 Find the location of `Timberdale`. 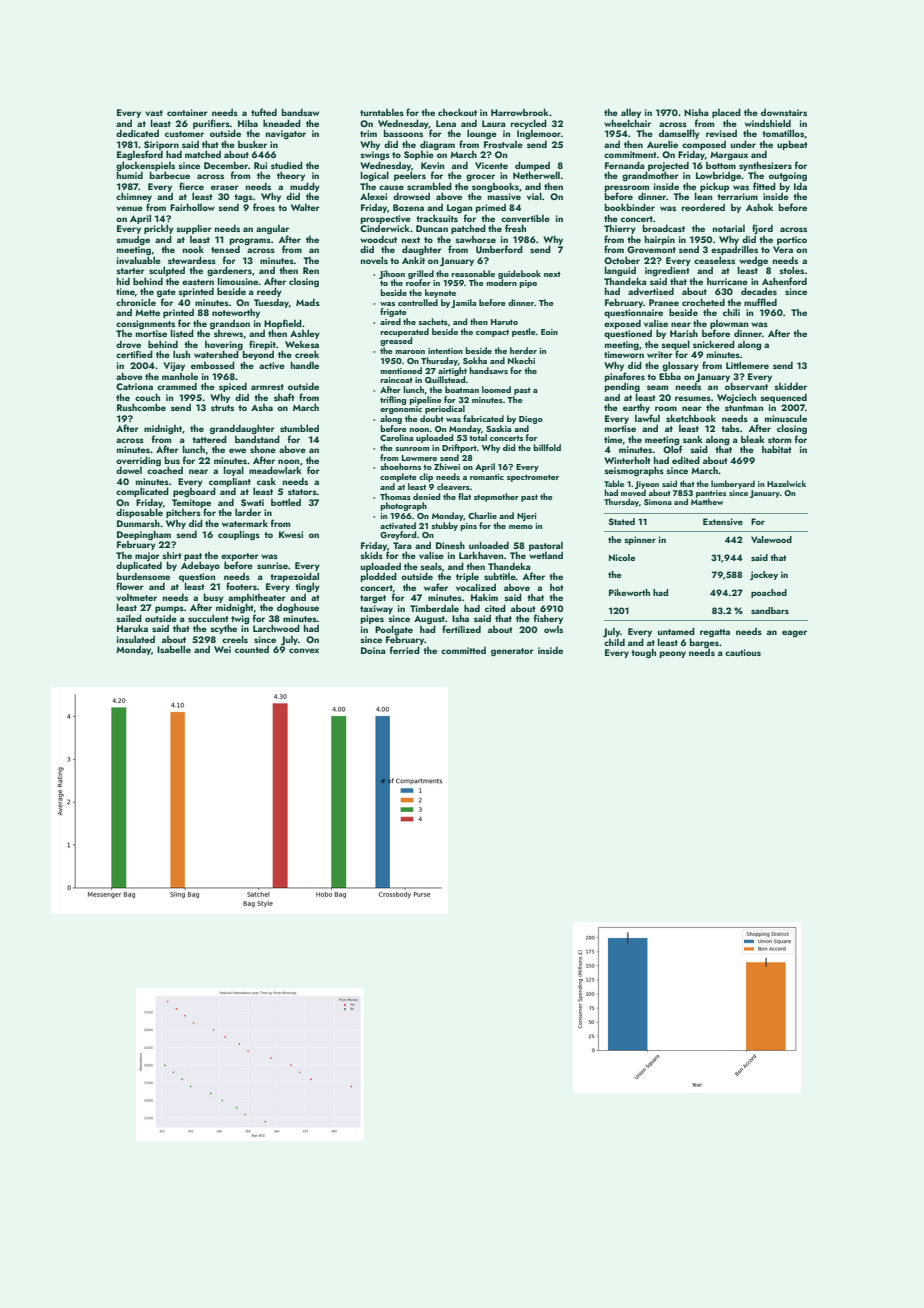

Timberdale is located at coordinates (434, 608).
